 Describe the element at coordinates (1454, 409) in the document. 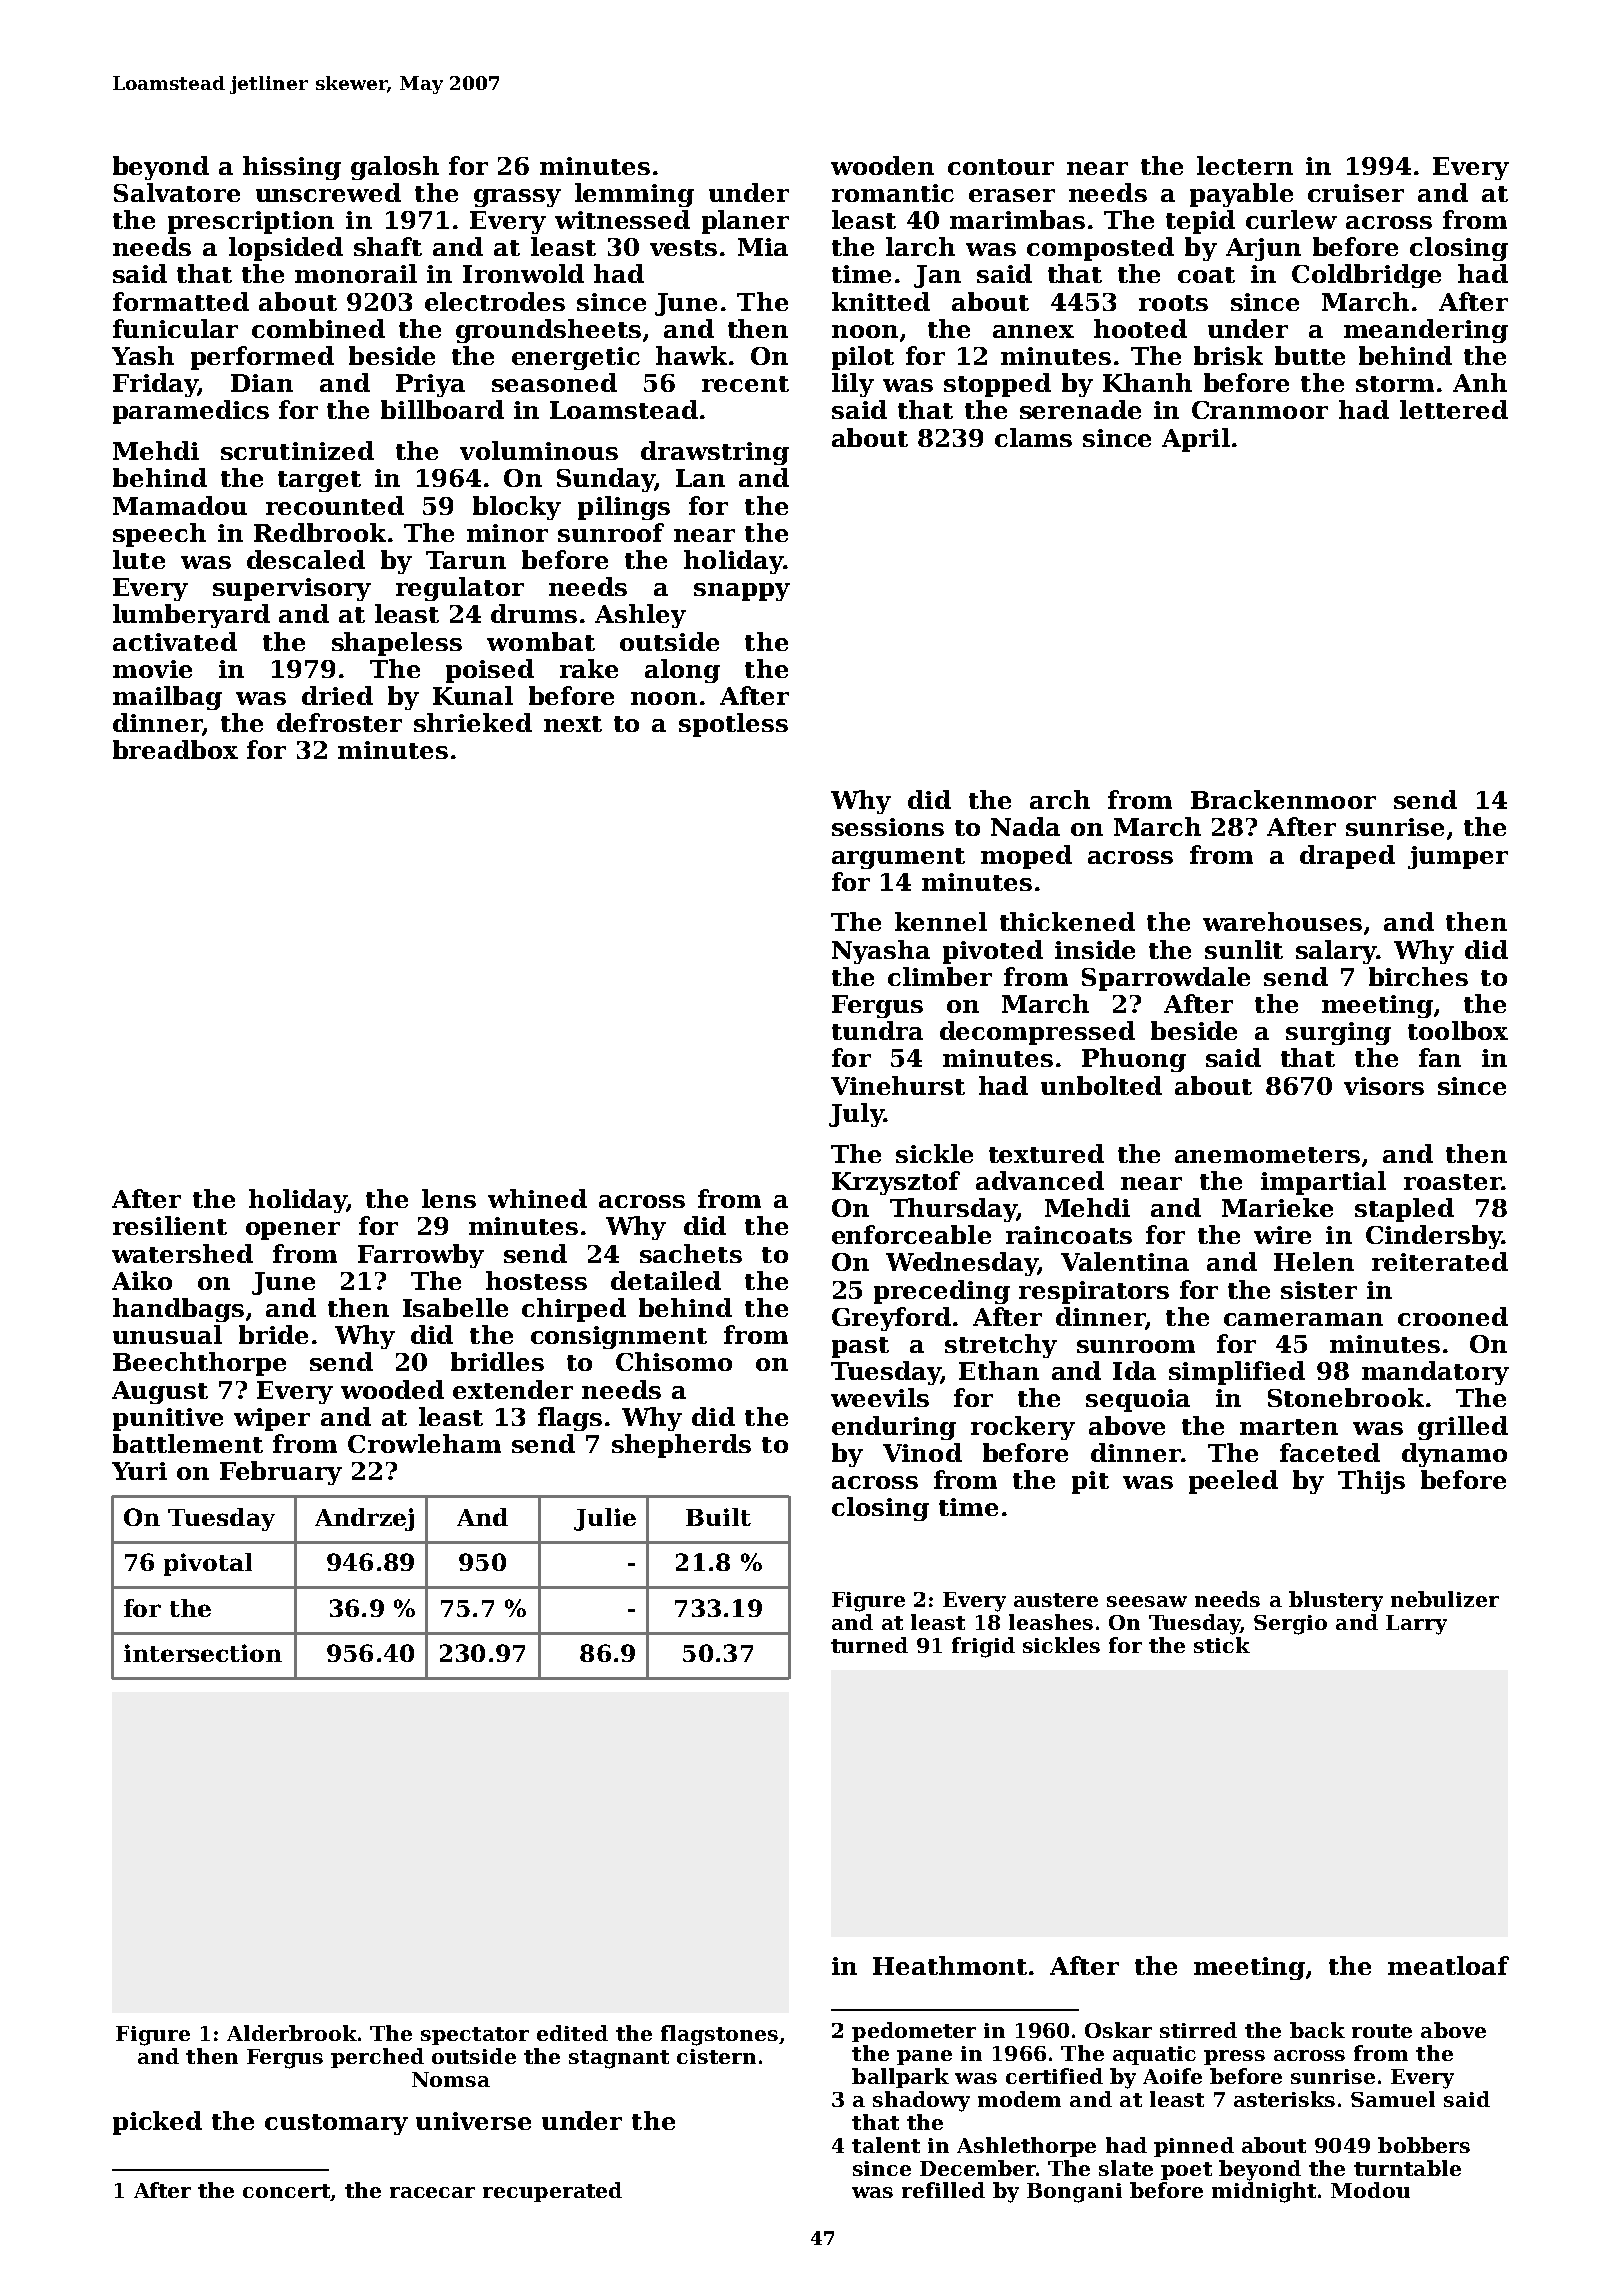

I see `lettered` at that location.
